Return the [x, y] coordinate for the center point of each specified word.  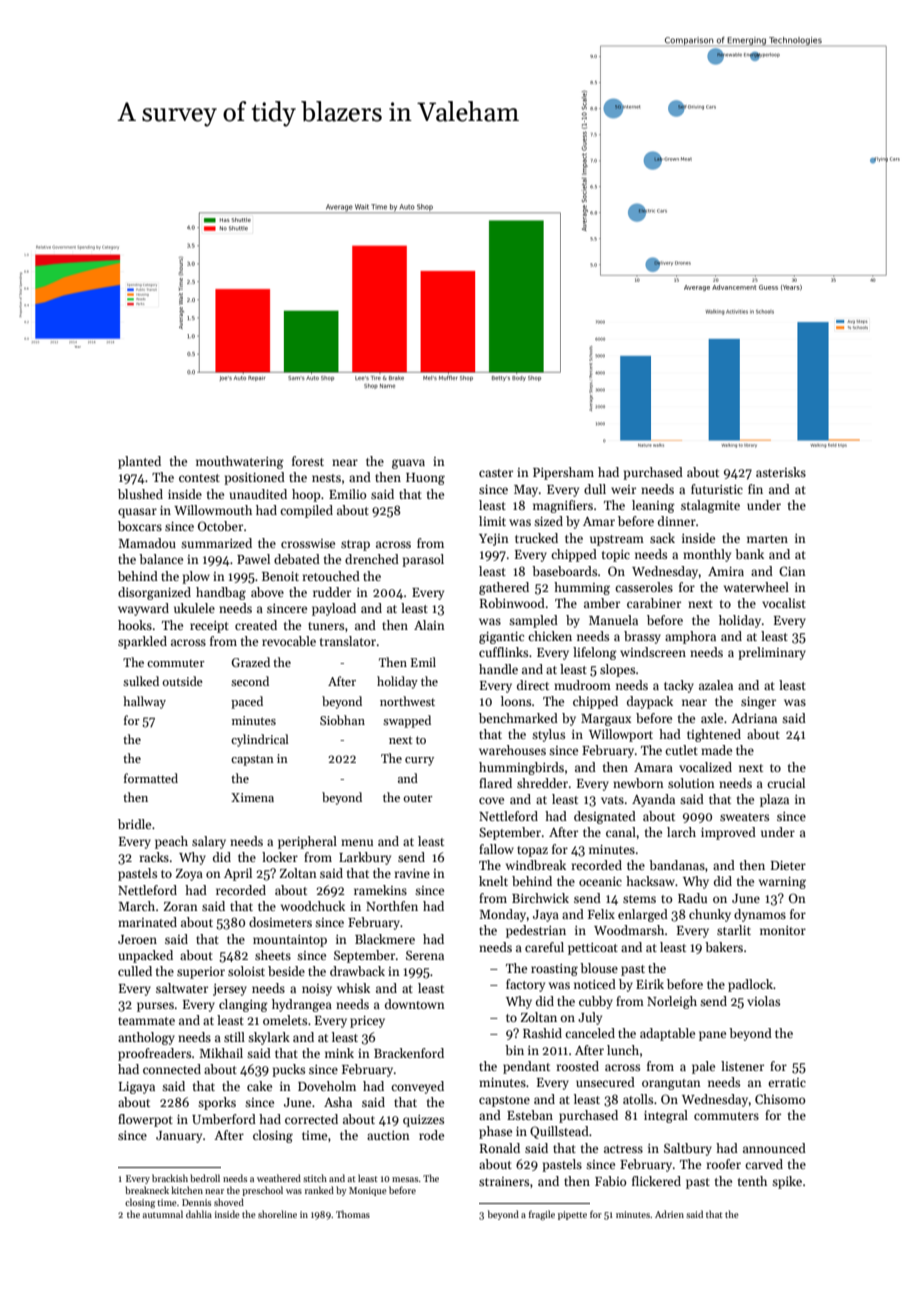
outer [418, 798]
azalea [716, 685]
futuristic [717, 489]
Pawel [253, 559]
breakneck [147, 1190]
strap [355, 545]
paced [247, 702]
